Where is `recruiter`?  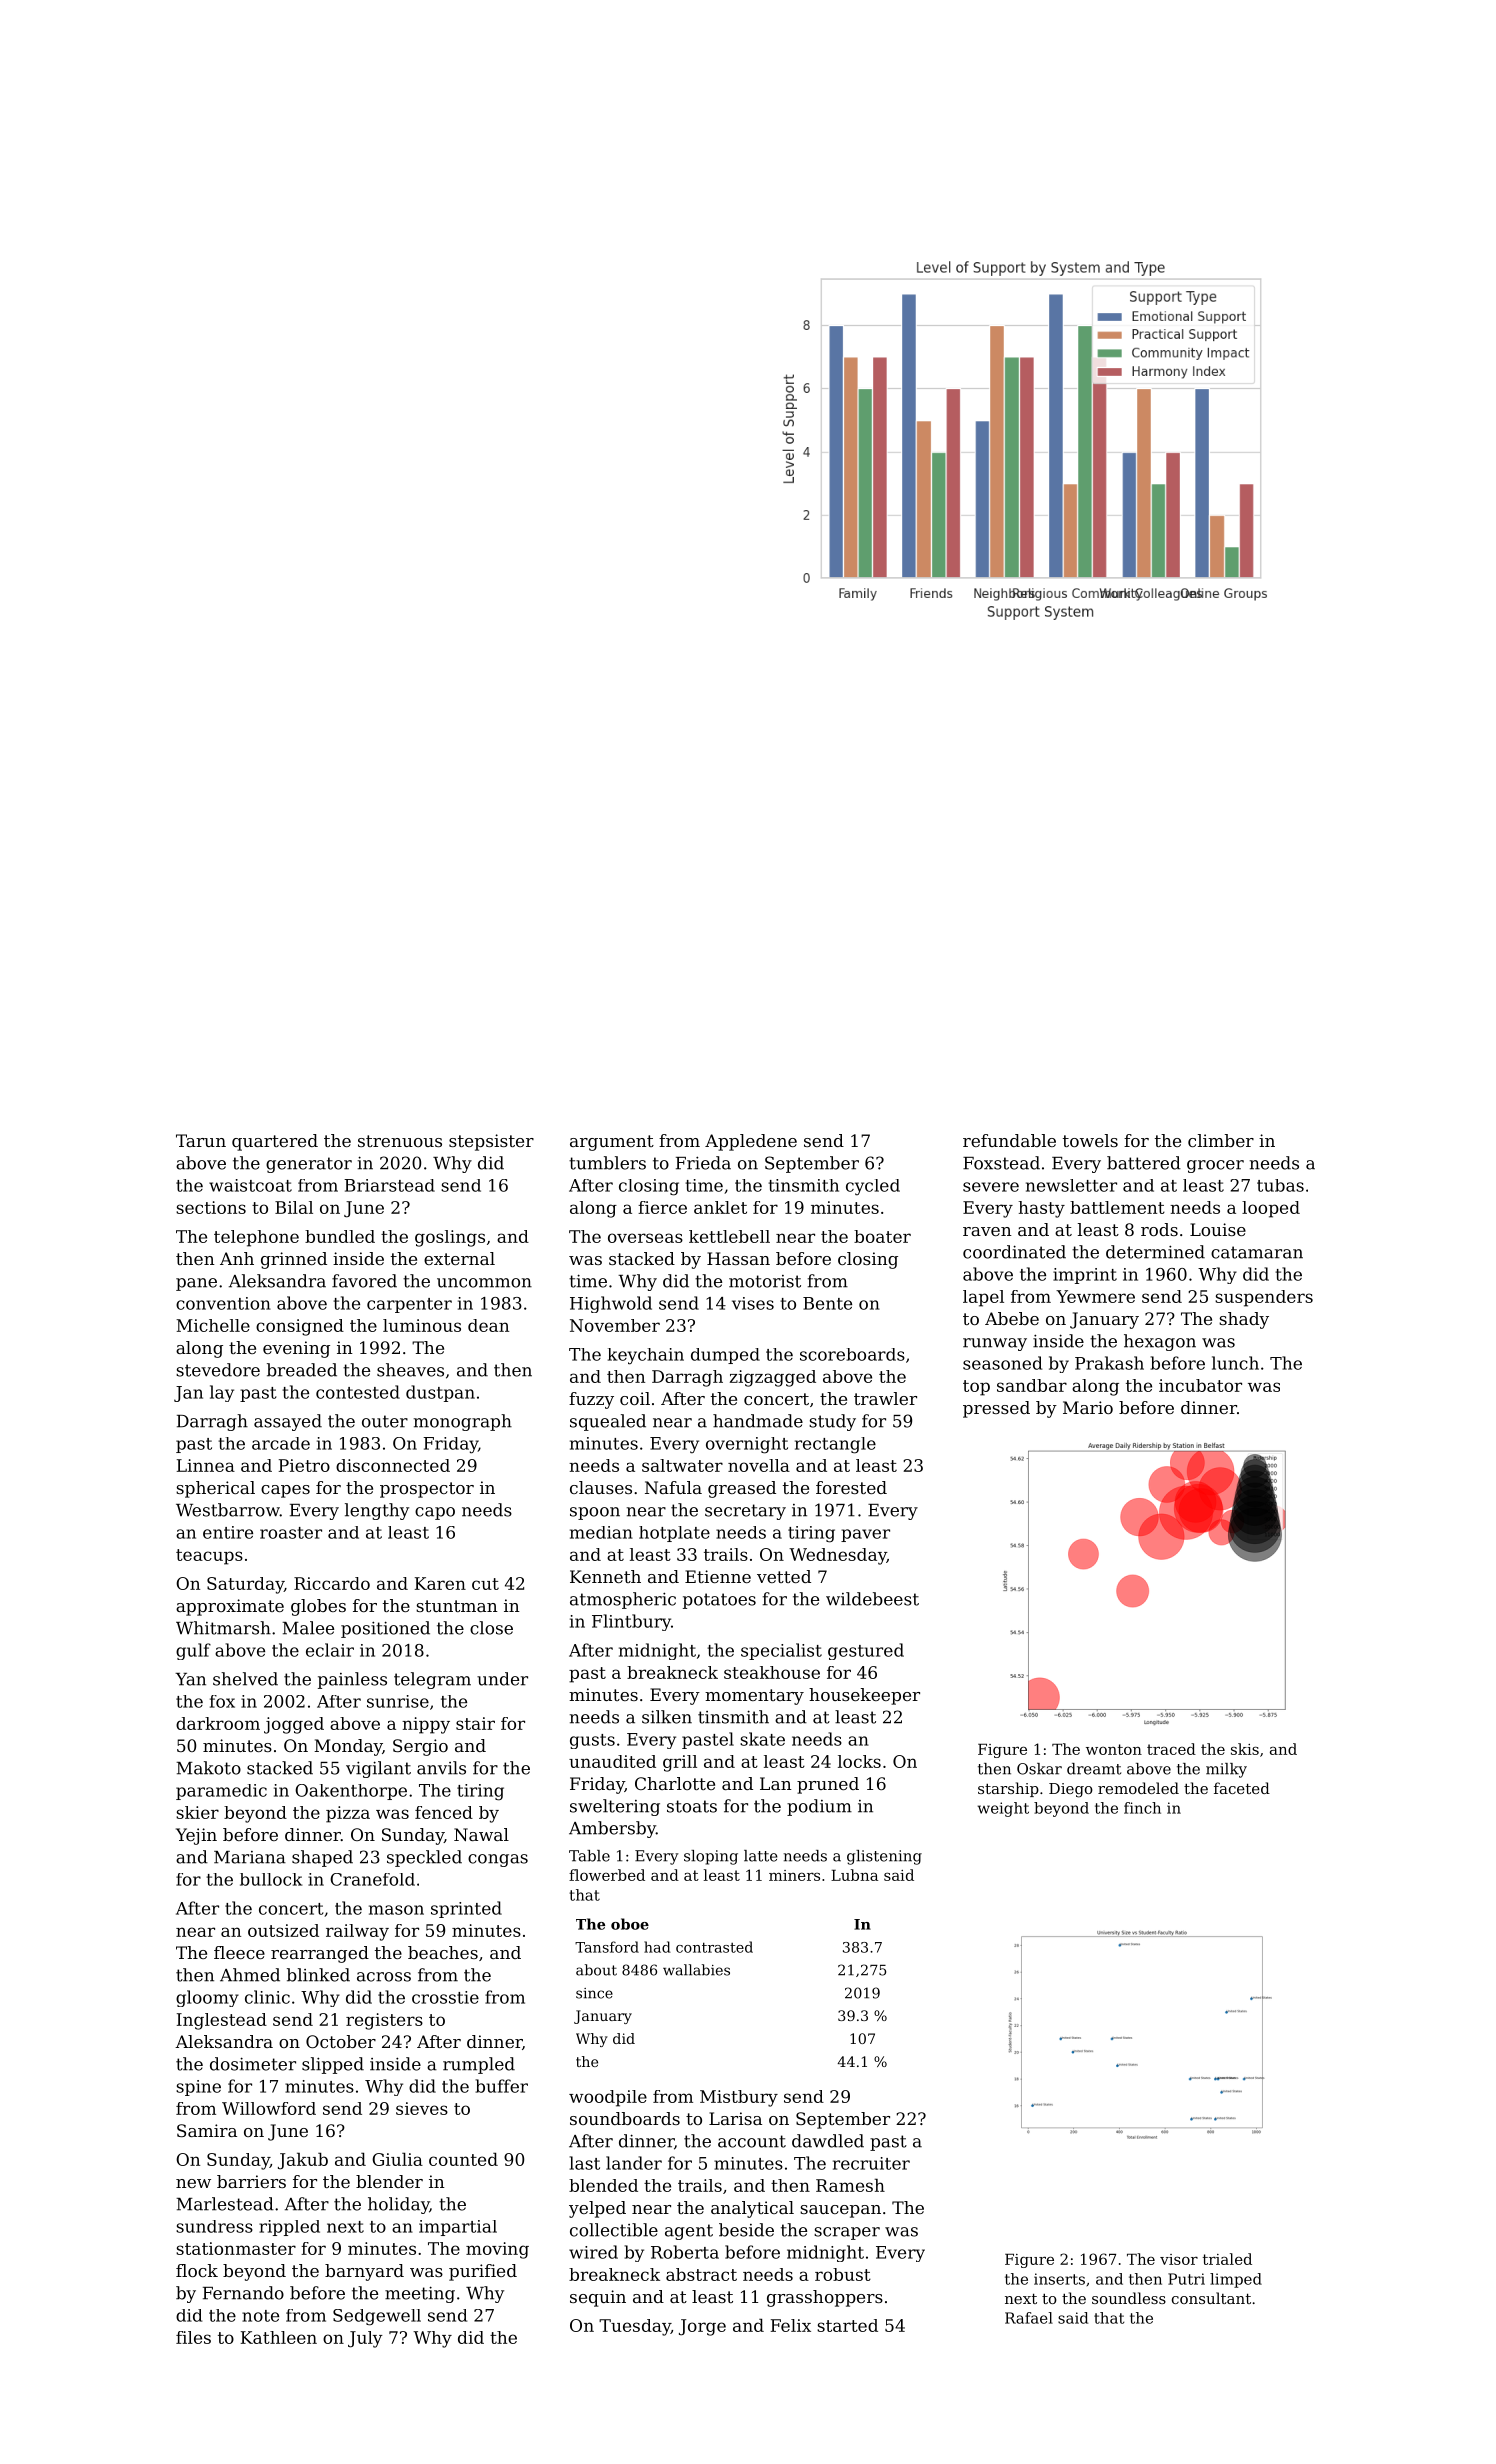 recruiter is located at coordinates (871, 2163).
